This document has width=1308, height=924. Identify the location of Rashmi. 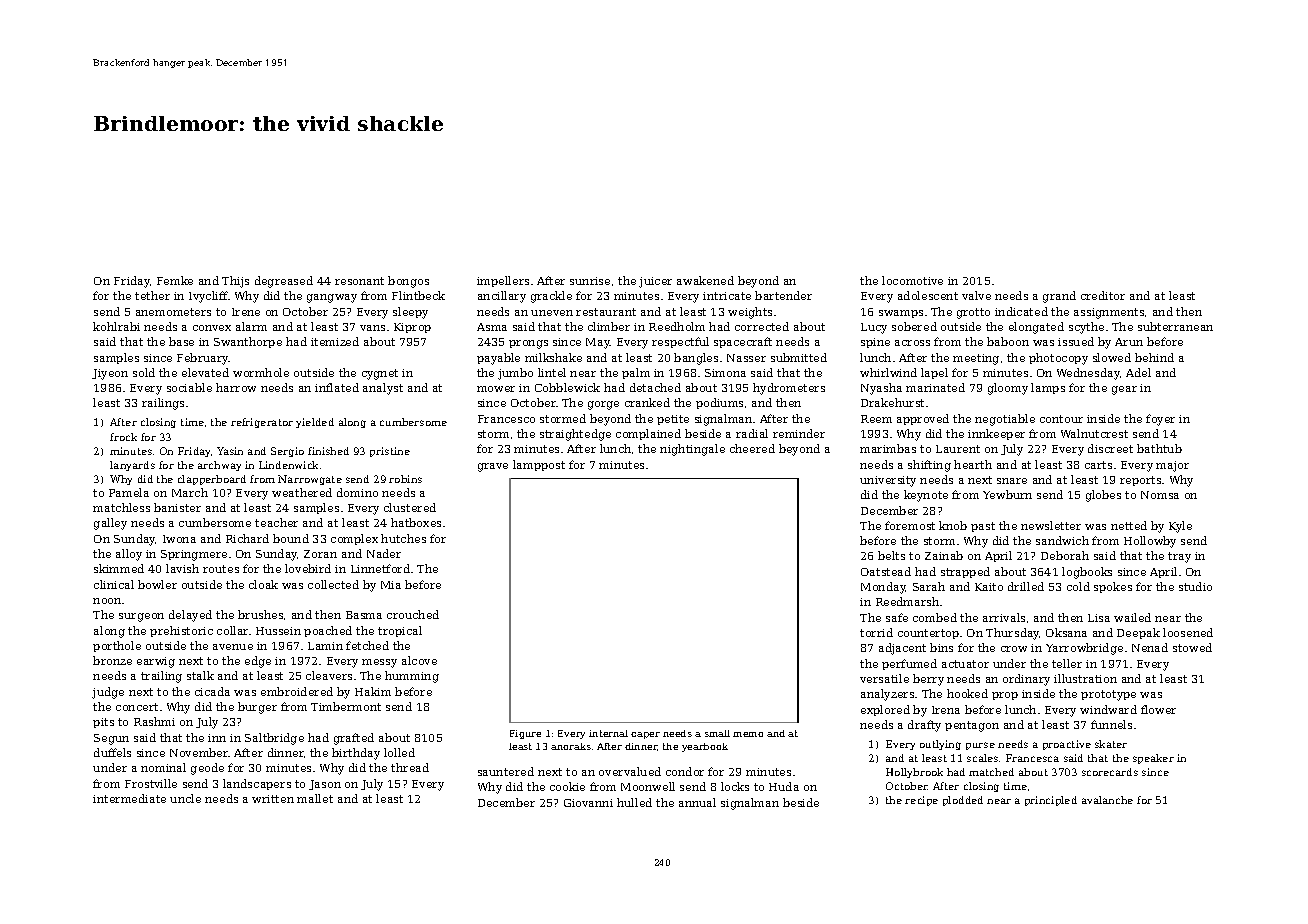
(154, 721).
